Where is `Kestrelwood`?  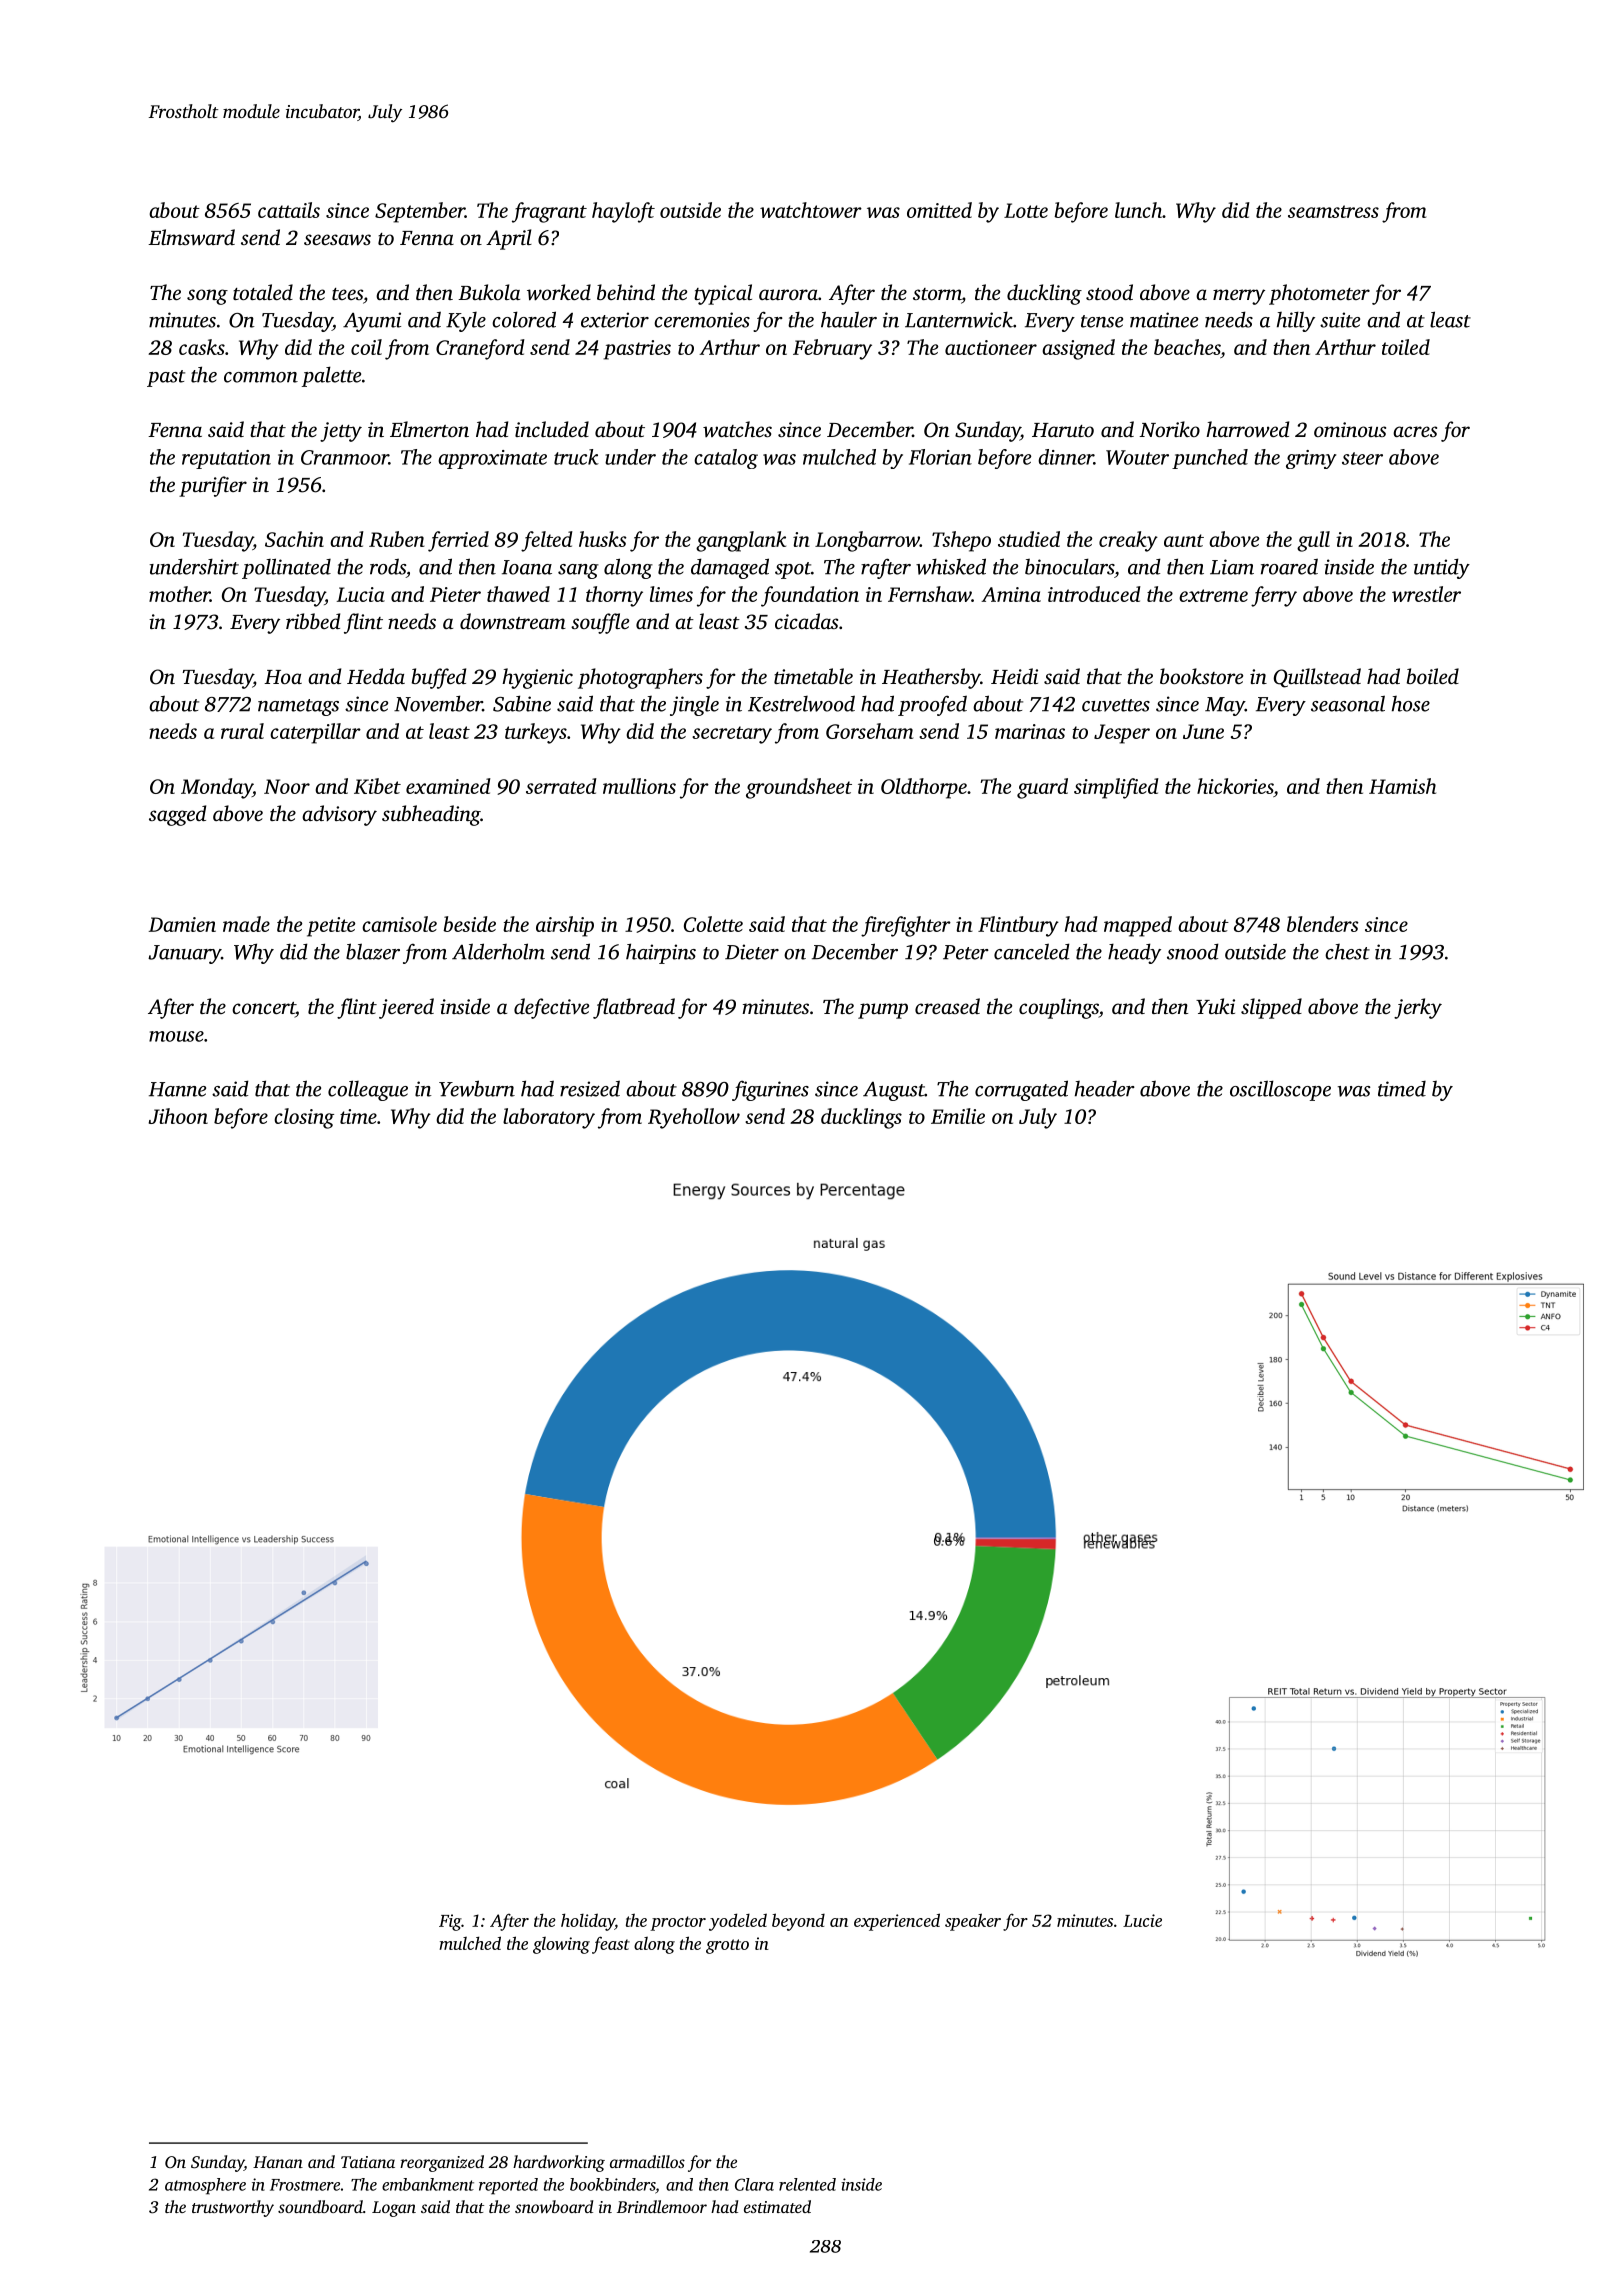
Kestrelwood is located at coordinates (801, 703).
